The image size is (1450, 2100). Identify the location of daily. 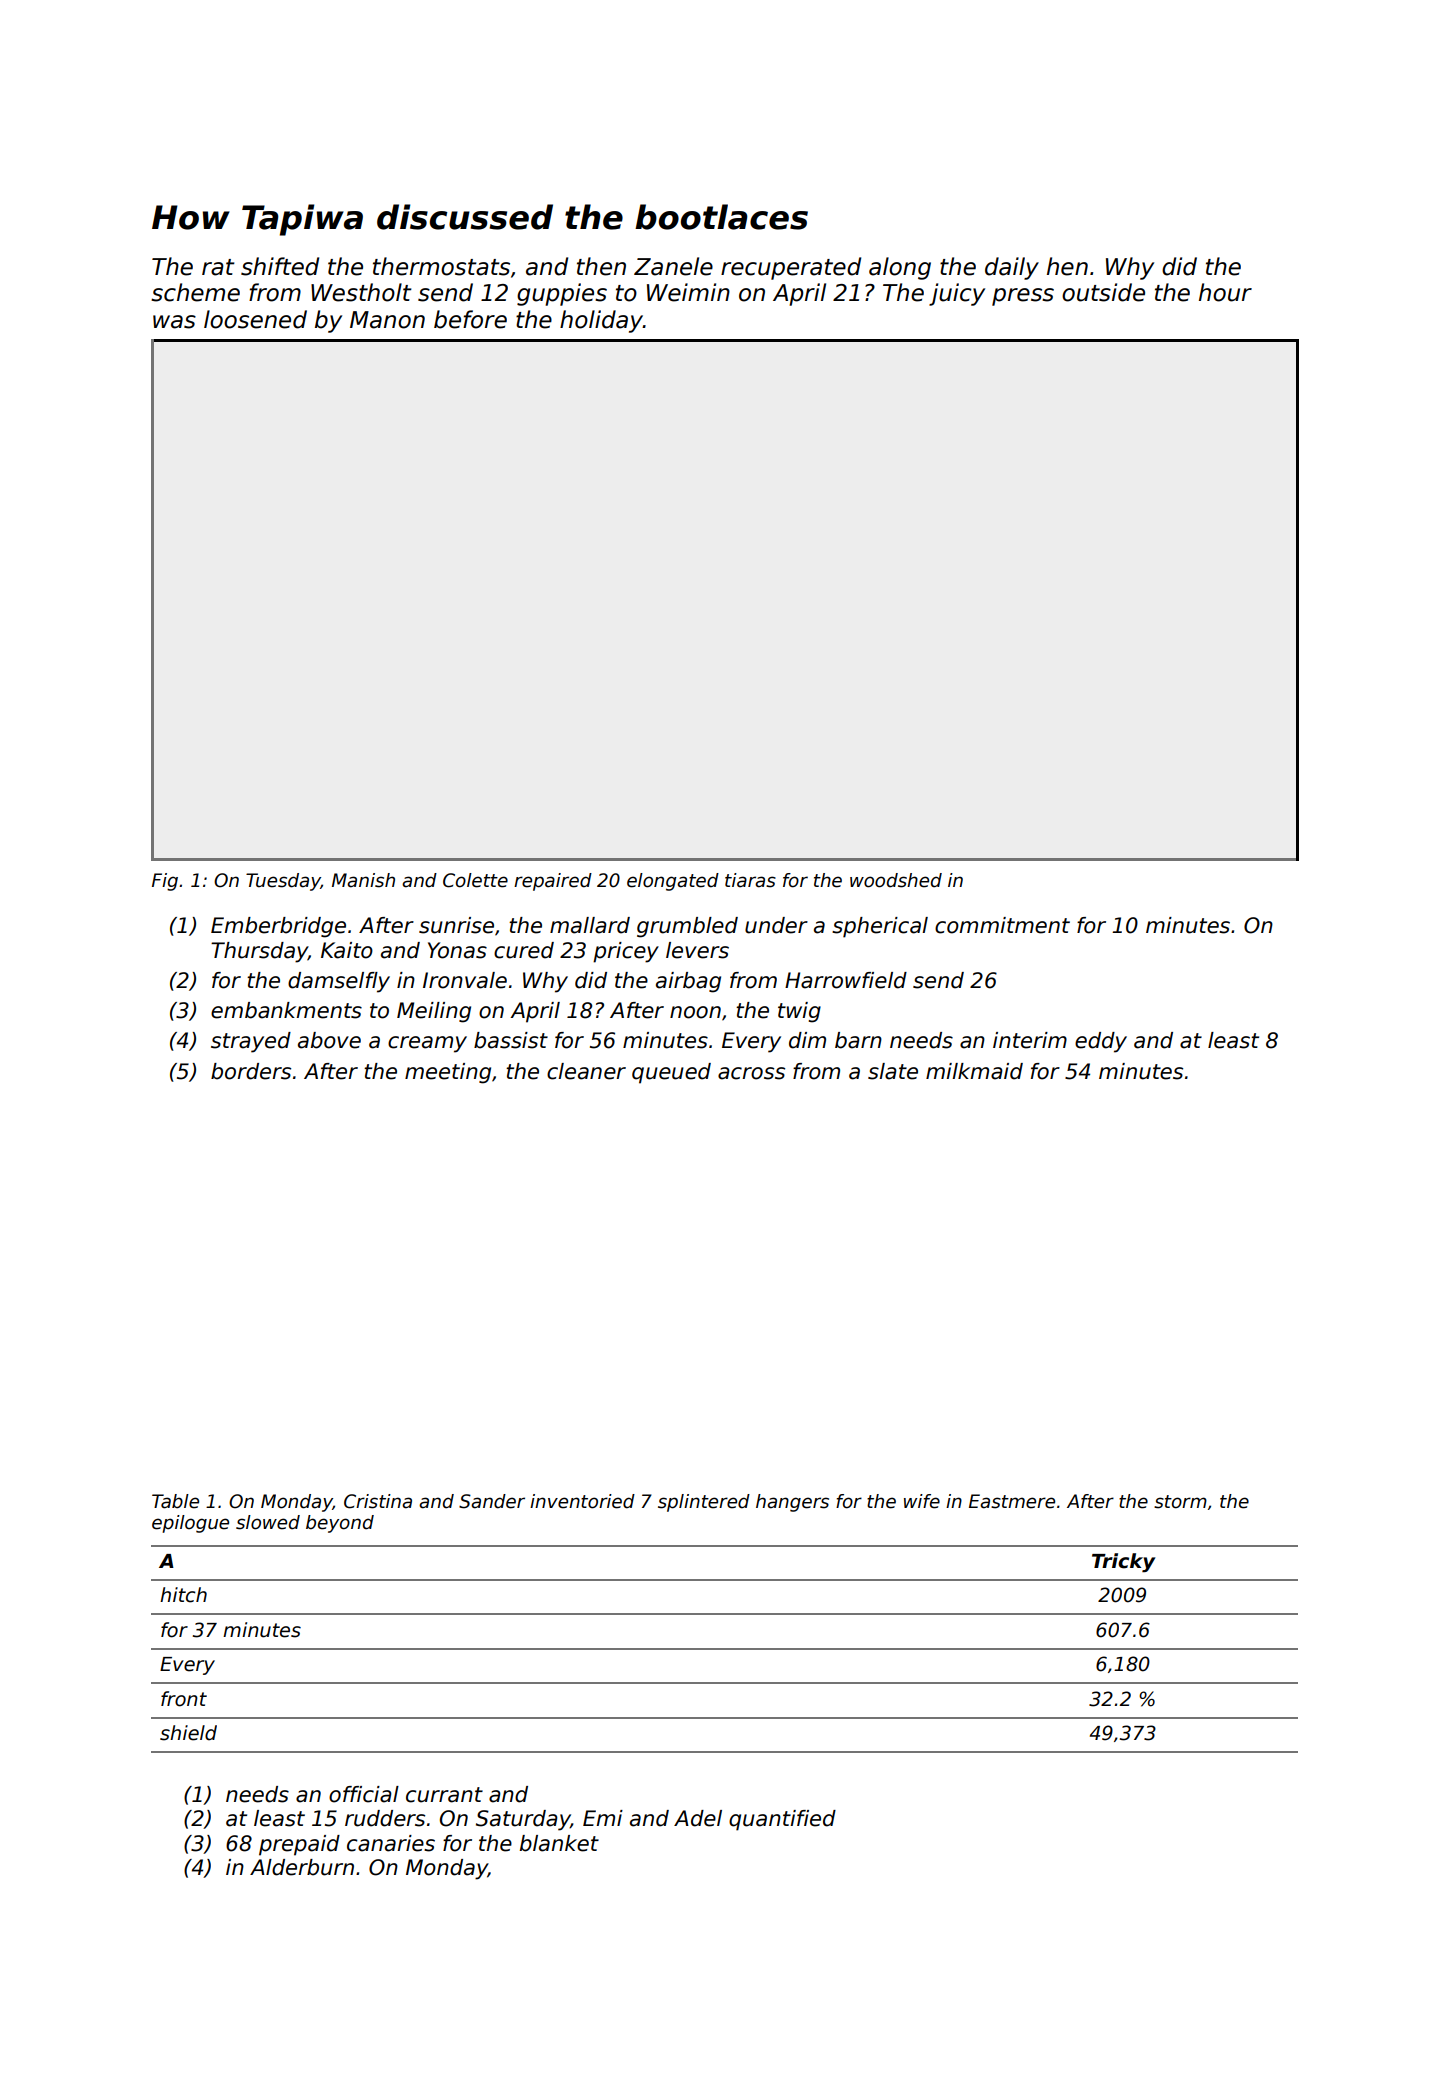
(1012, 268).
